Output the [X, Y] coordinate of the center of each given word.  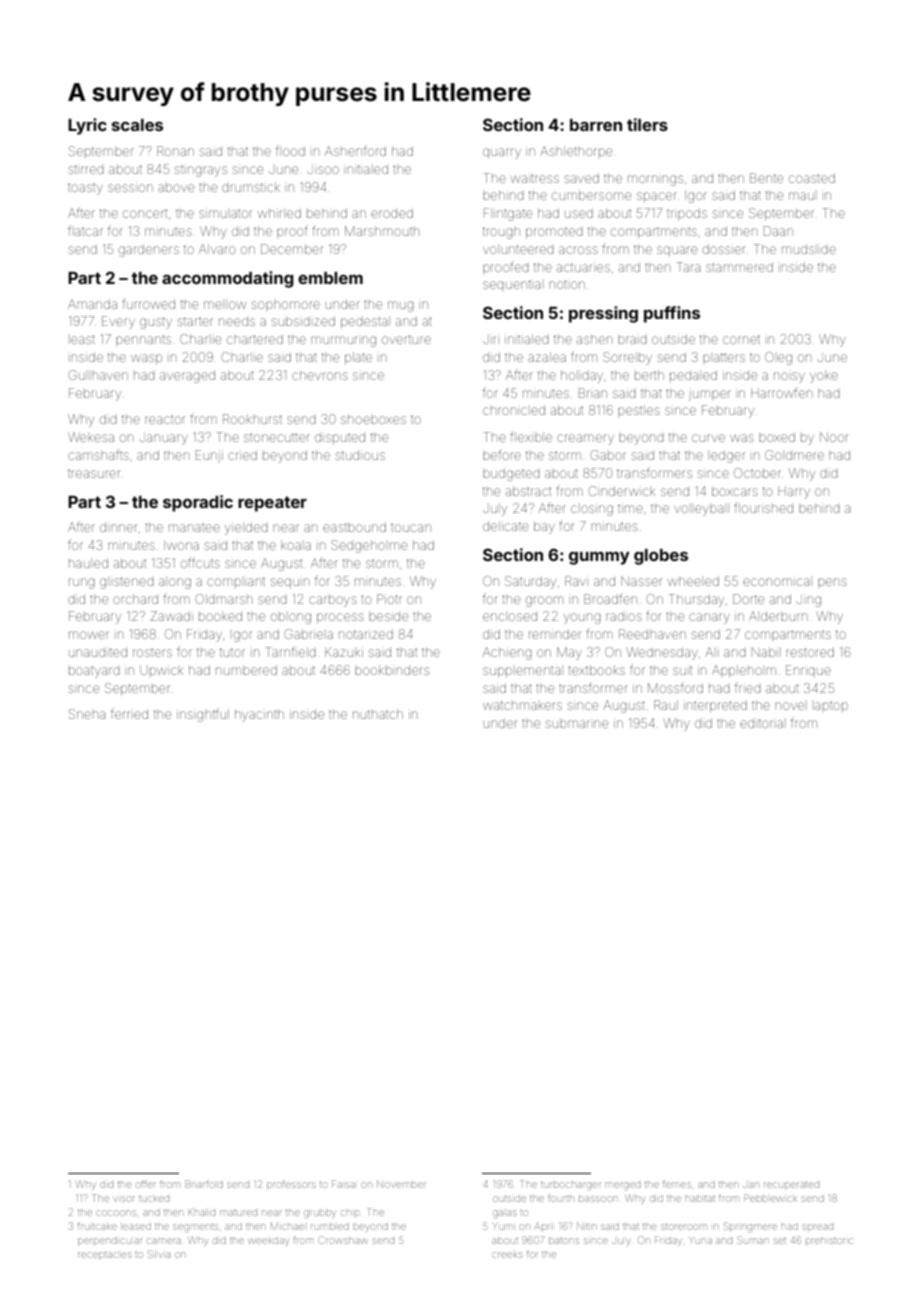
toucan [411, 528]
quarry [502, 153]
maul [801, 196]
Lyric [87, 126]
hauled [88, 563]
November [401, 1184]
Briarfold [204, 1184]
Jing [809, 601]
